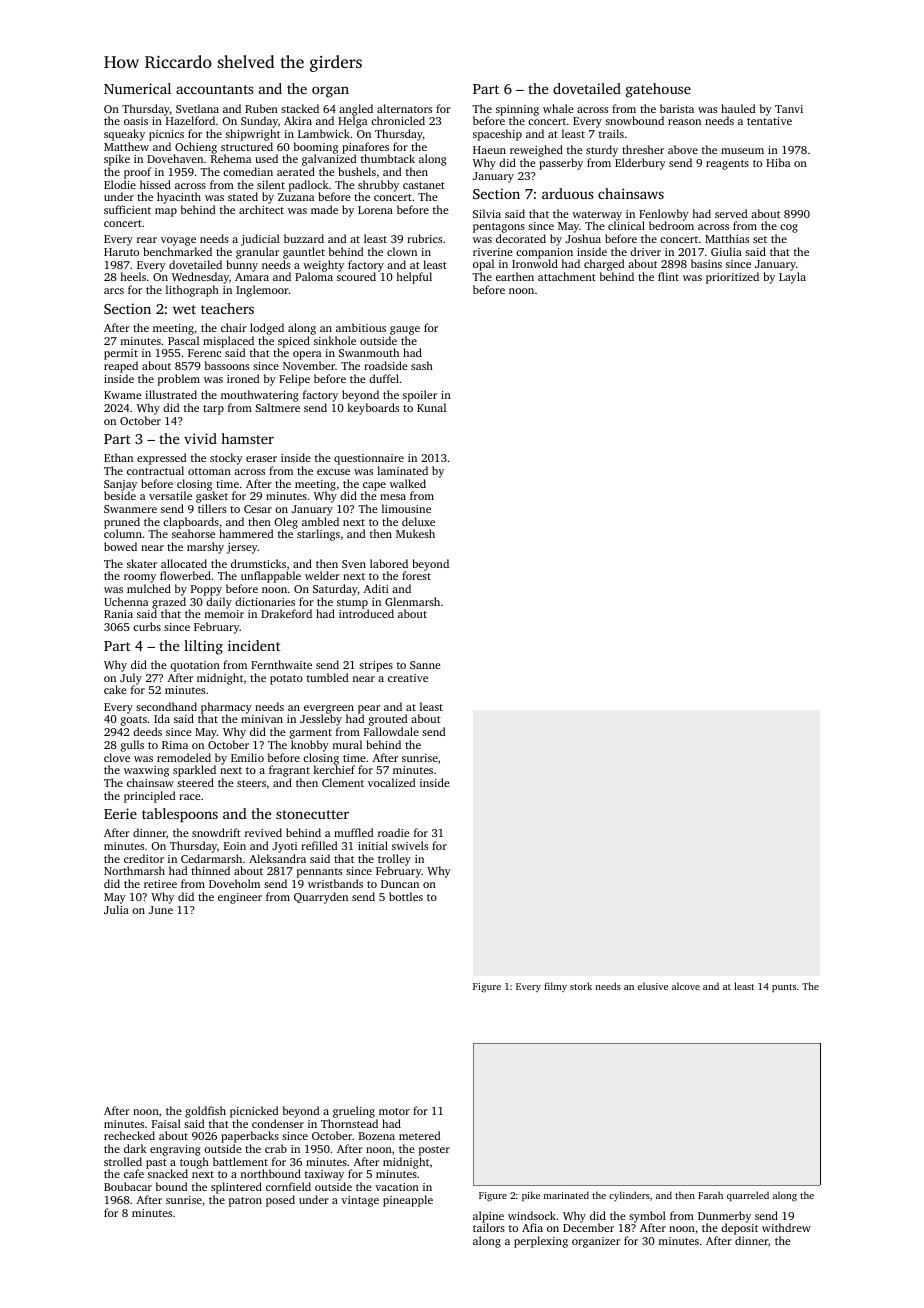 The image size is (924, 1308). Describe the element at coordinates (404, 108) in the screenshot. I see `alternators` at that location.
